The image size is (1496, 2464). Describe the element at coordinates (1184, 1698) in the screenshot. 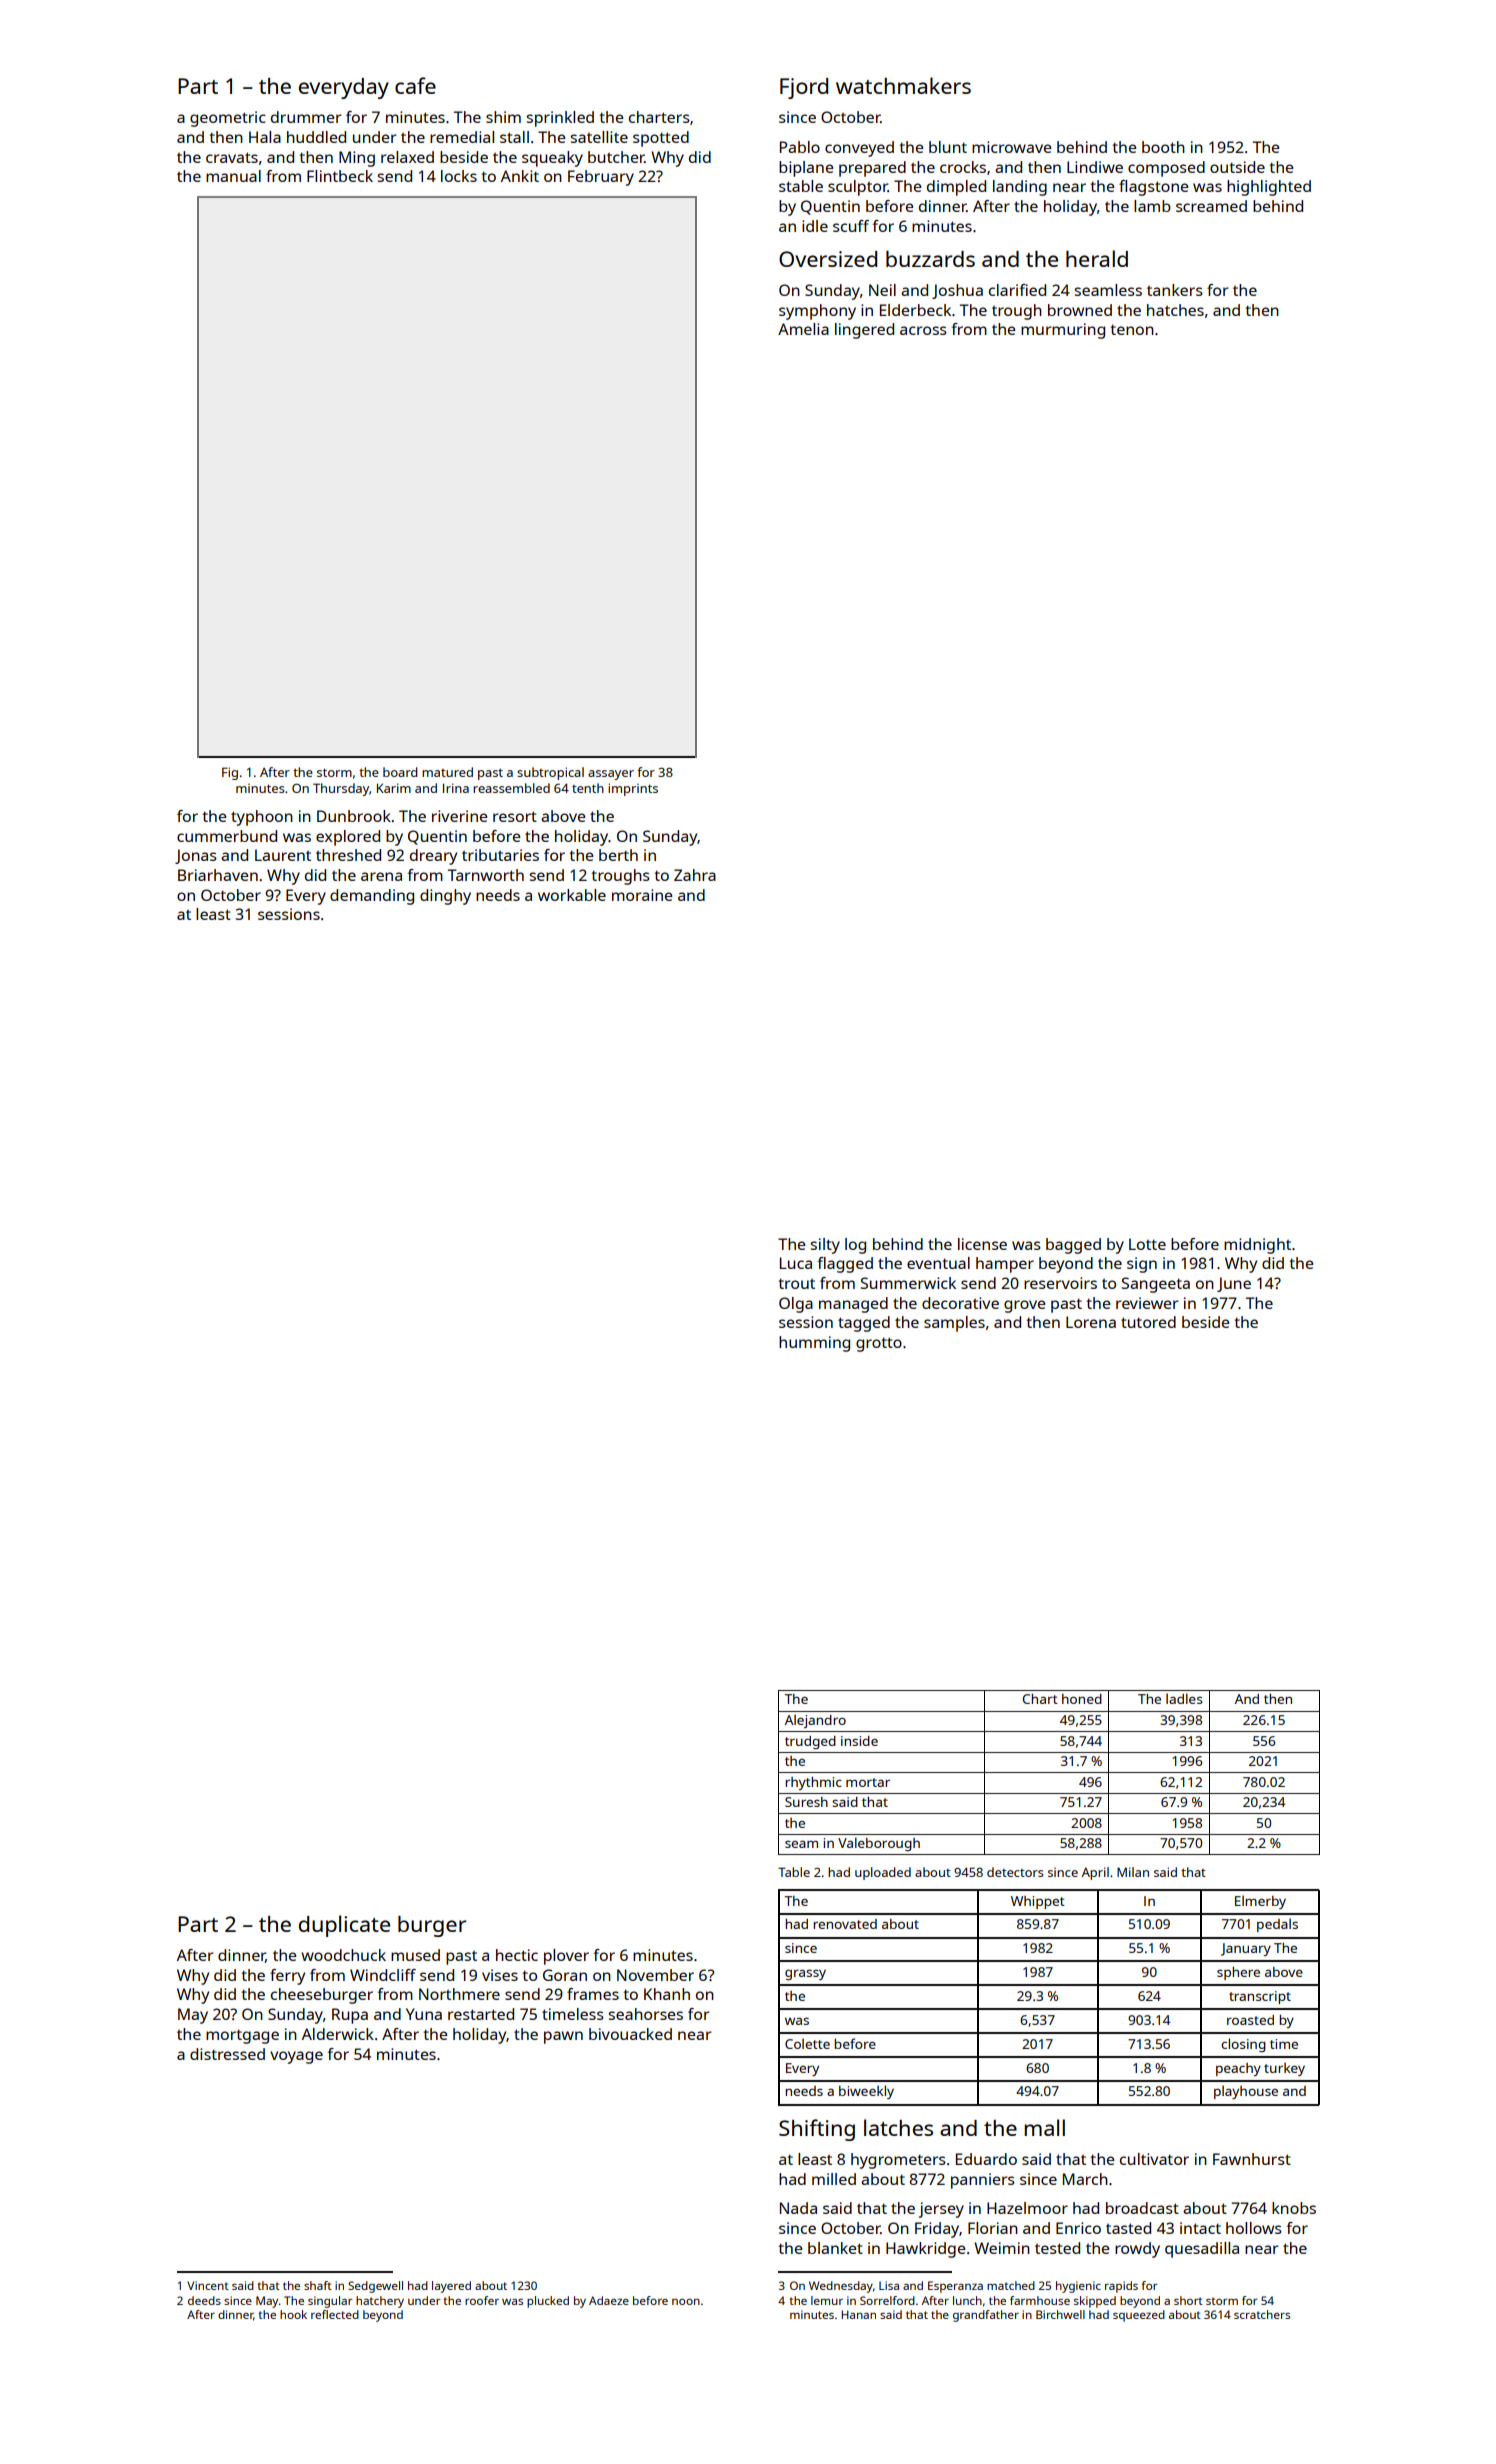

I see `ladles` at that location.
